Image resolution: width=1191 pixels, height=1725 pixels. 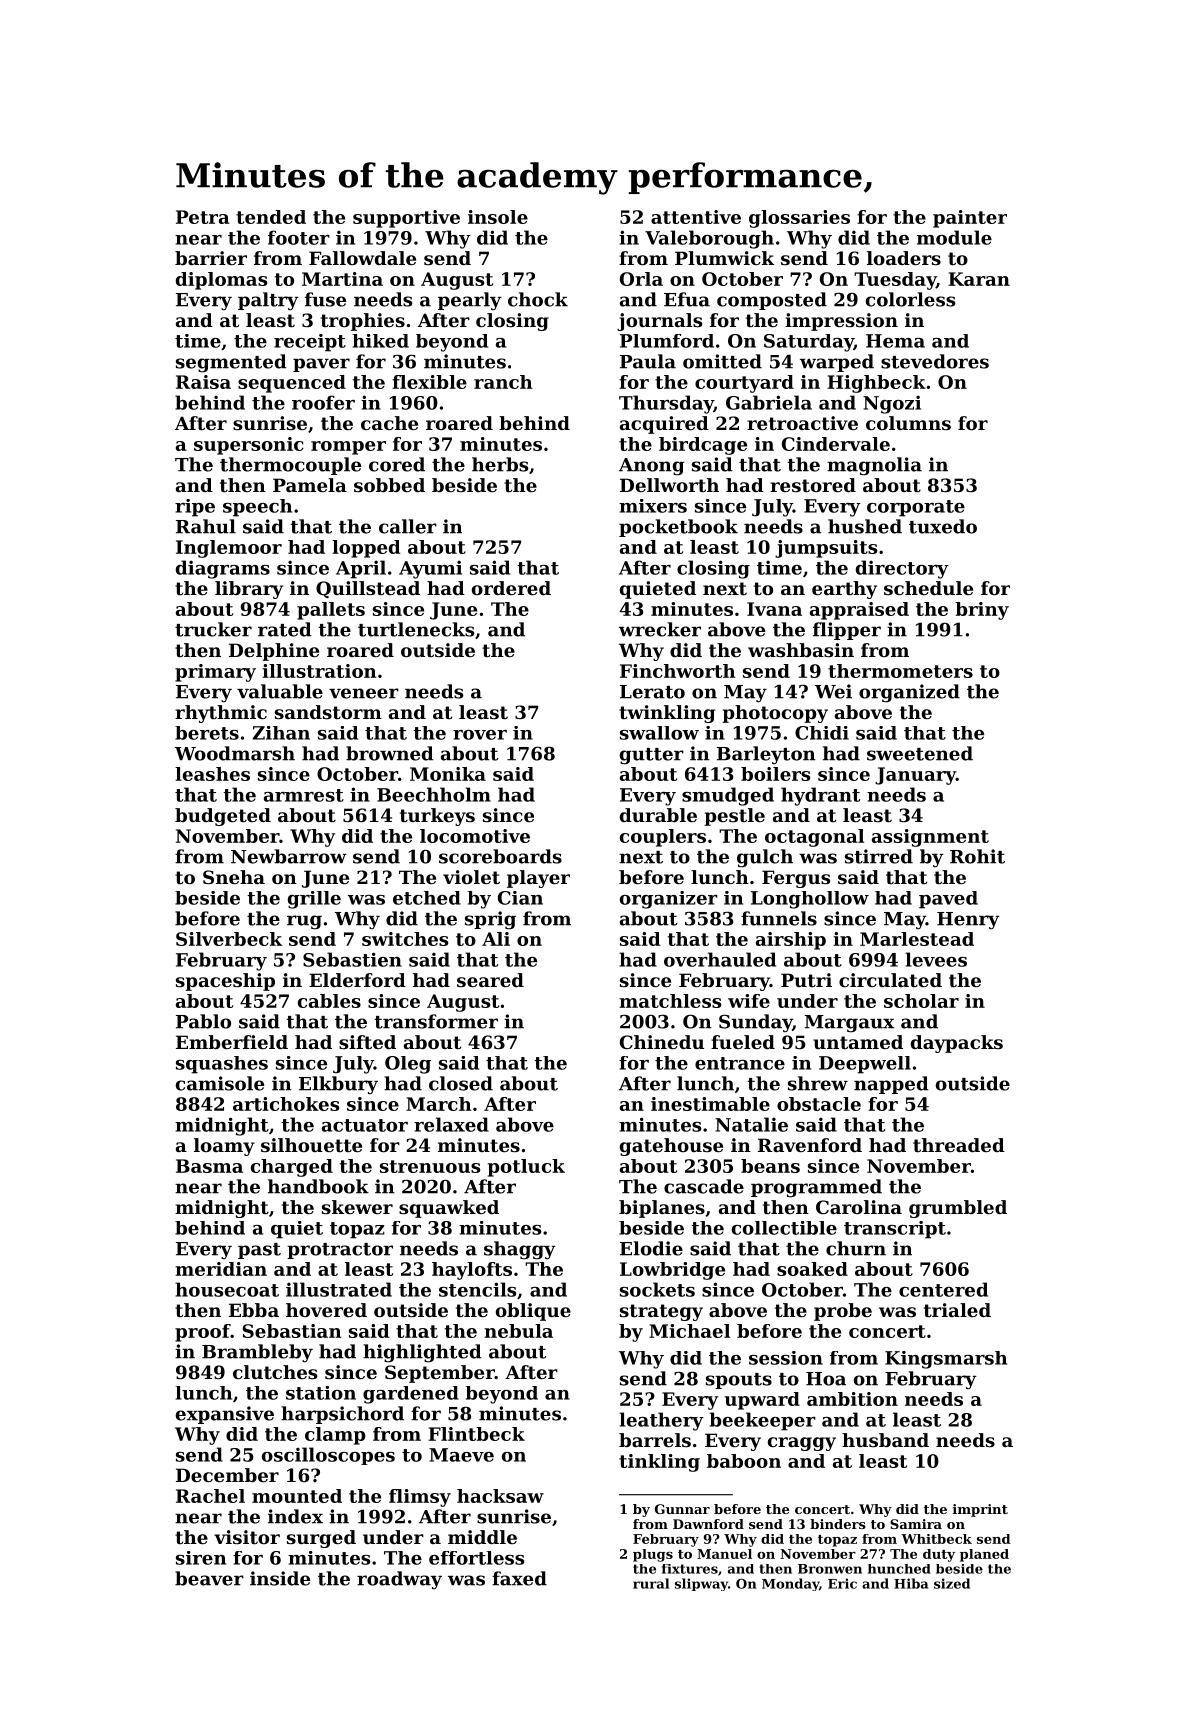 I want to click on Finchworth, so click(x=678, y=671).
